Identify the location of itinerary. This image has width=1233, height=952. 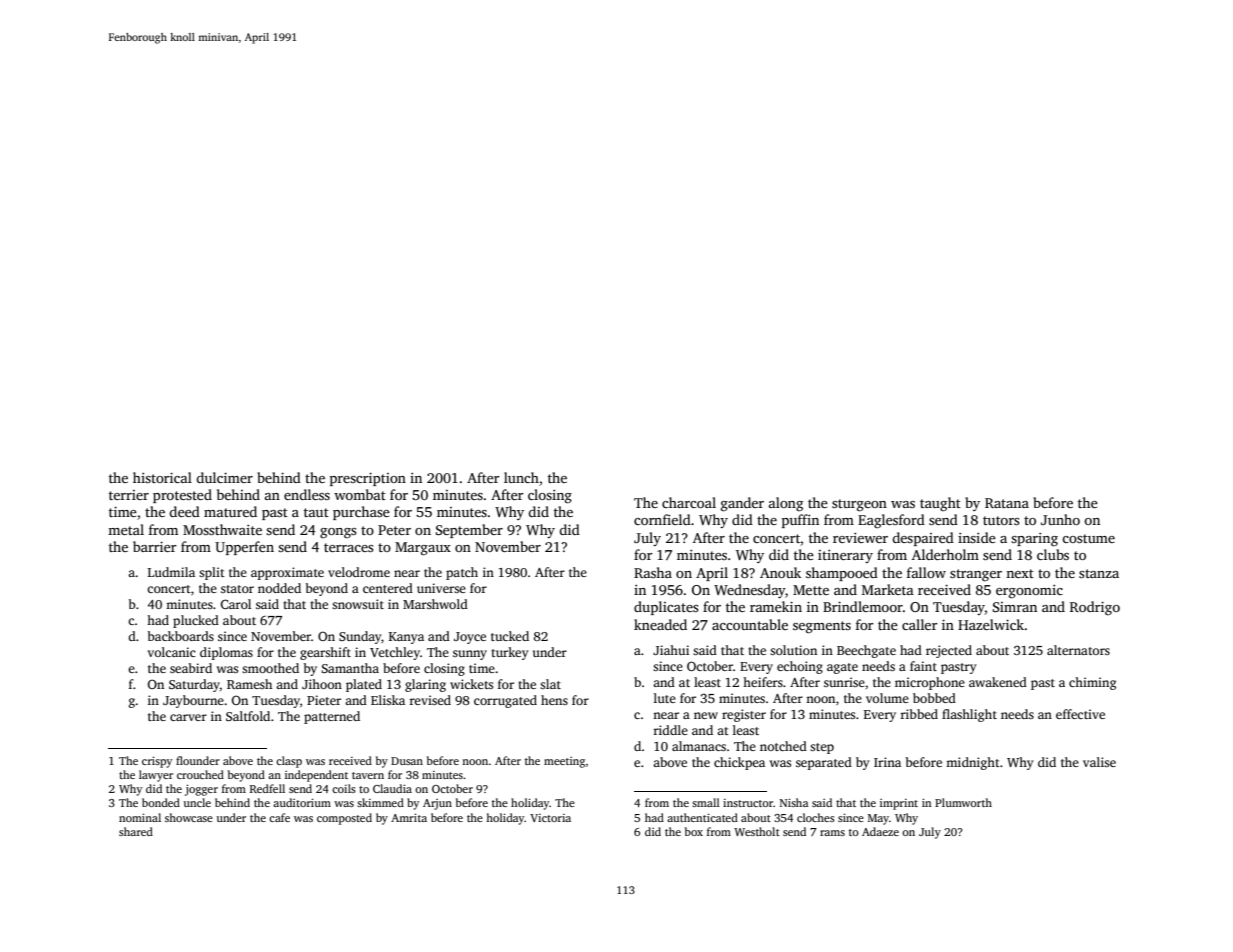
(845, 556).
